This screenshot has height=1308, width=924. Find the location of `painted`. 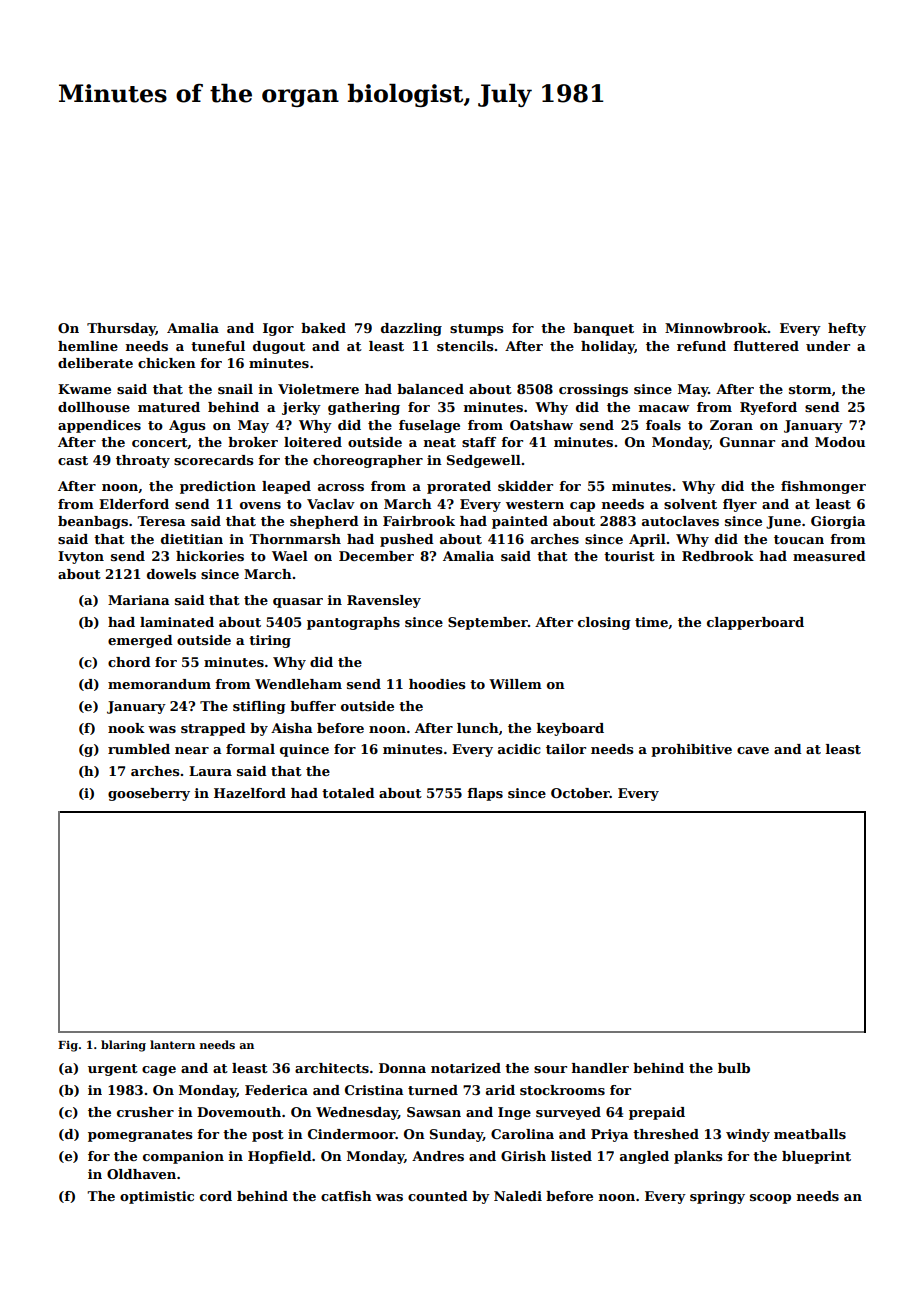

painted is located at coordinates (520, 522).
